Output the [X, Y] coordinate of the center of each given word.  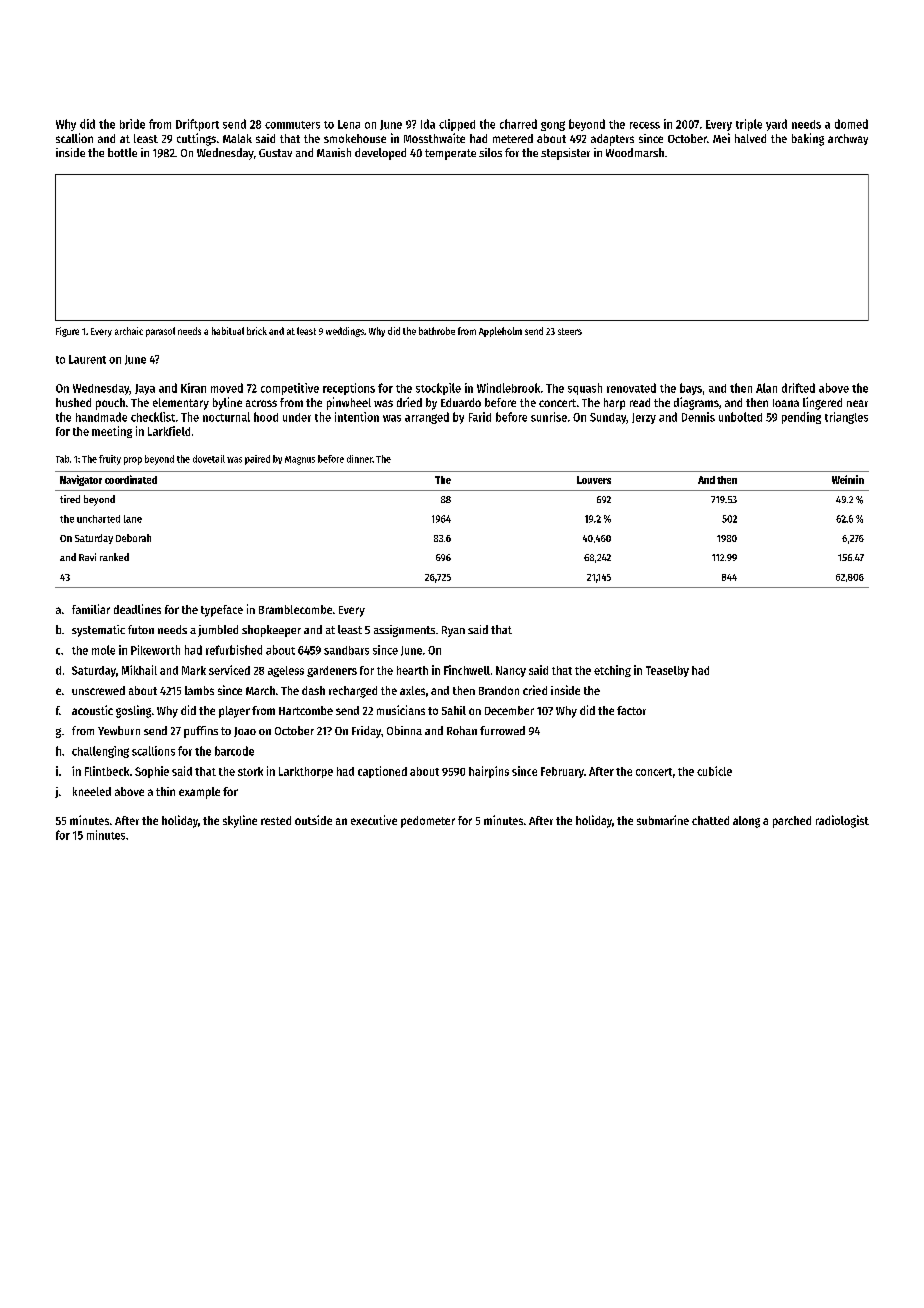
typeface [222, 611]
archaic [129, 331]
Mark [194, 670]
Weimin [848, 479]
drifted [798, 388]
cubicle [714, 771]
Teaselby [667, 671]
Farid [480, 417]
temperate [450, 154]
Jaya [145, 389]
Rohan [462, 730]
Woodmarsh [635, 152]
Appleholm [500, 332]
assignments [404, 631]
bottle [122, 152]
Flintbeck [107, 771]
